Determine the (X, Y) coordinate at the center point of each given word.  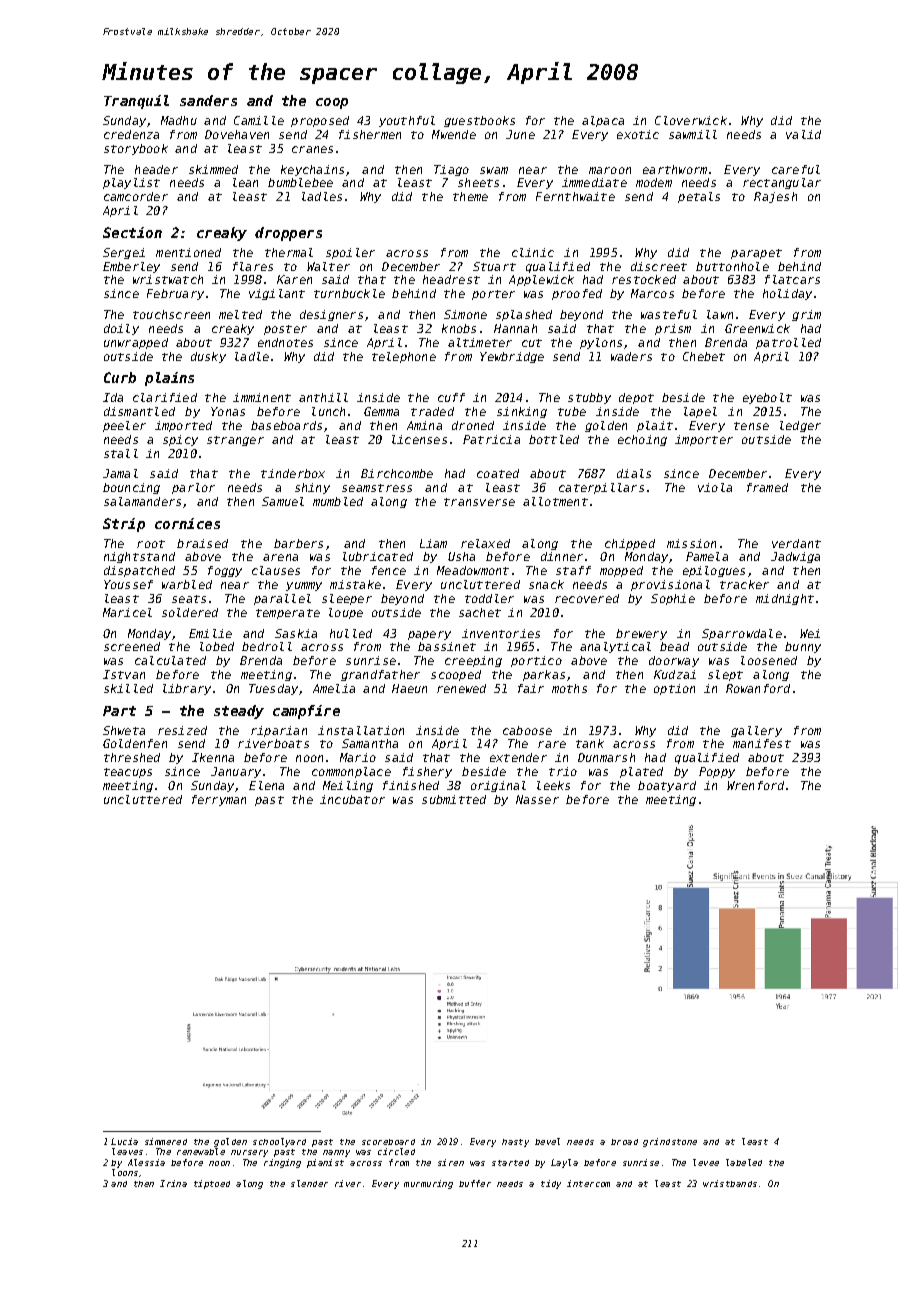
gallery (756, 731)
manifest (762, 743)
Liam (433, 543)
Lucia (124, 1141)
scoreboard (388, 1142)
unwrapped (136, 343)
